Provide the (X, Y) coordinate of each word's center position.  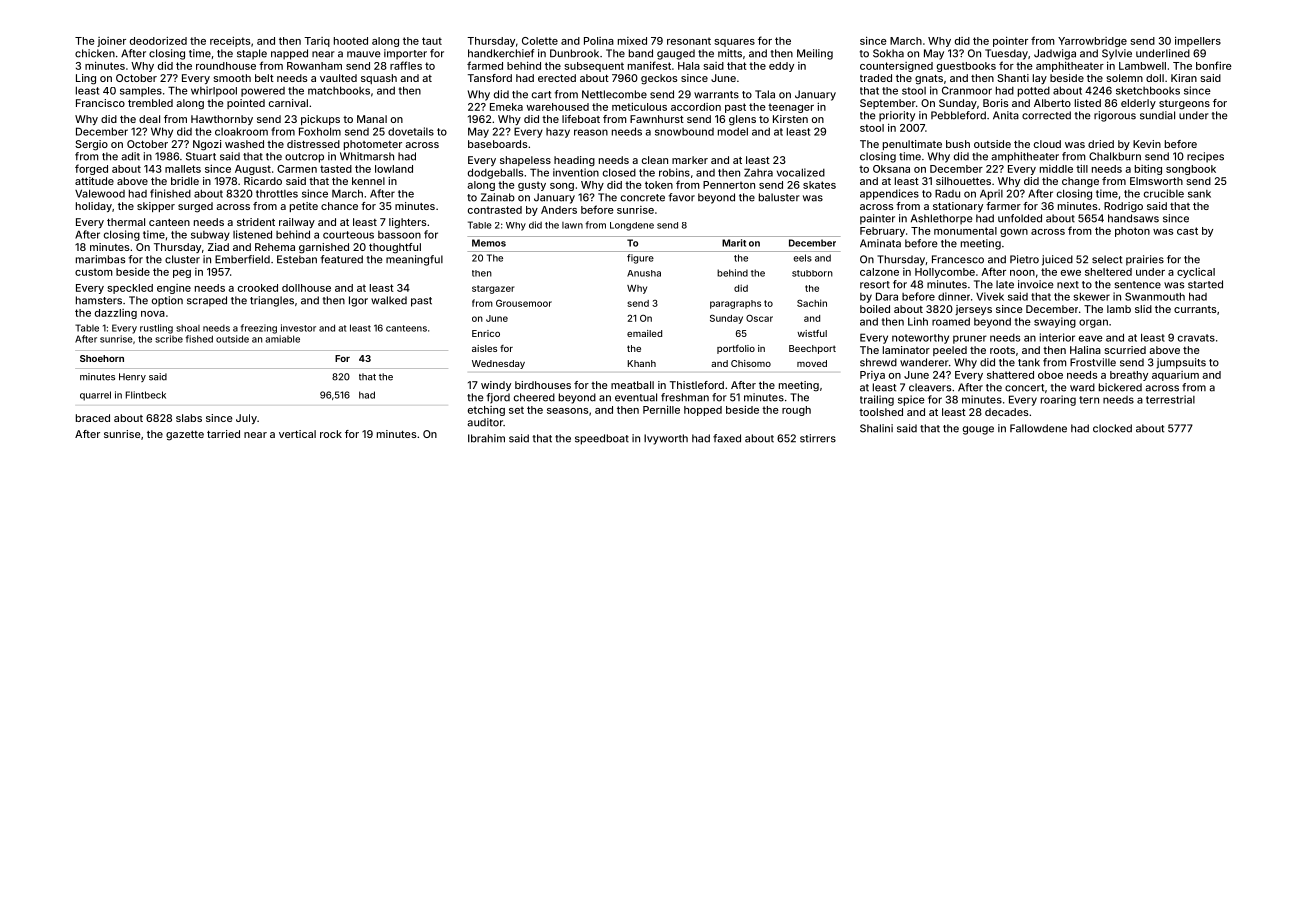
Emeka (506, 107)
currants (1195, 309)
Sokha (888, 53)
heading (574, 161)
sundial (1157, 115)
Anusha (644, 273)
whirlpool (214, 91)
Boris (995, 103)
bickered (1120, 387)
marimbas (101, 259)
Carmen (297, 169)
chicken (95, 53)
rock (331, 434)
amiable (282, 339)
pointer (1010, 41)
